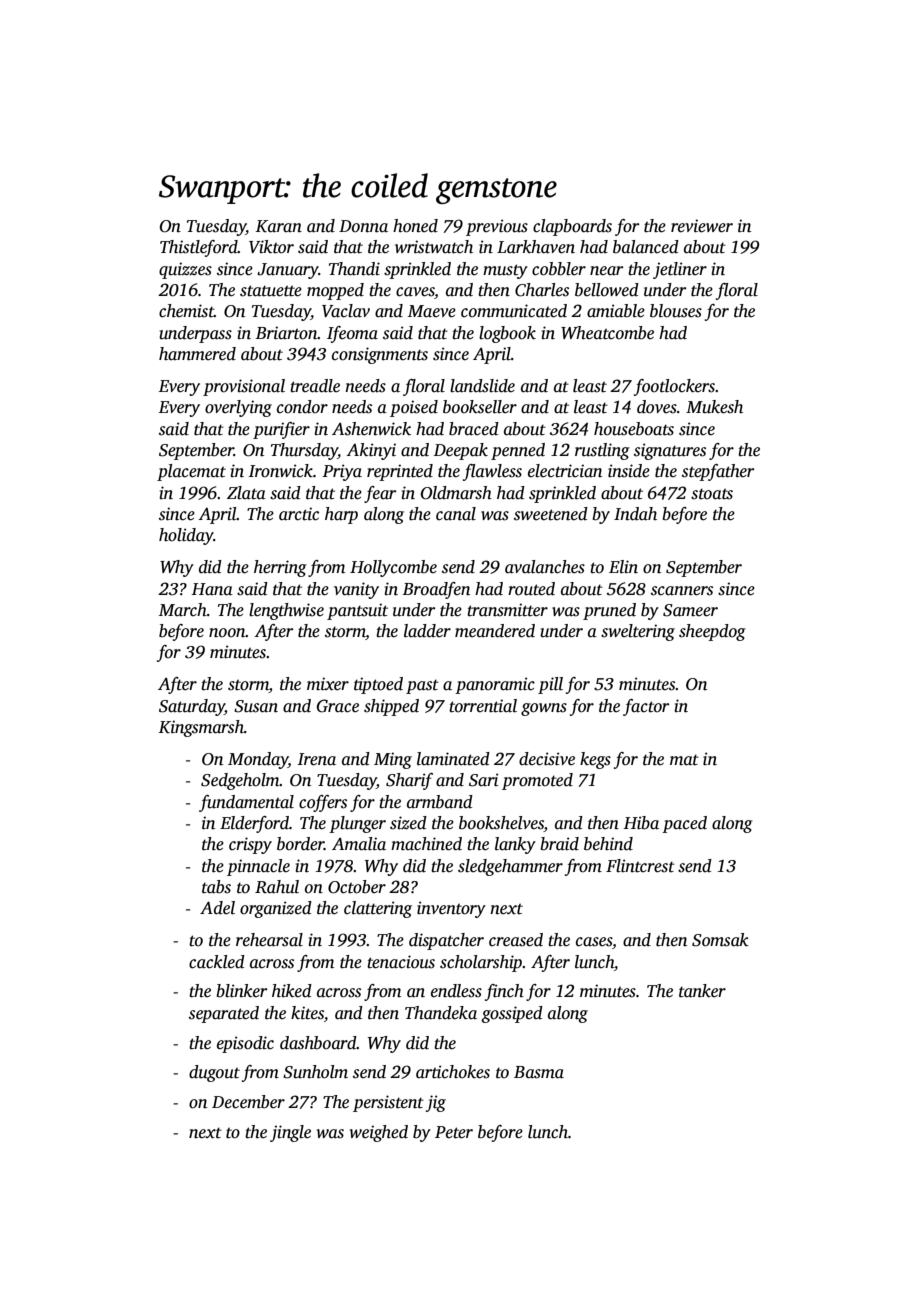 The height and width of the screenshot is (1311, 924). I want to click on honed, so click(415, 226).
